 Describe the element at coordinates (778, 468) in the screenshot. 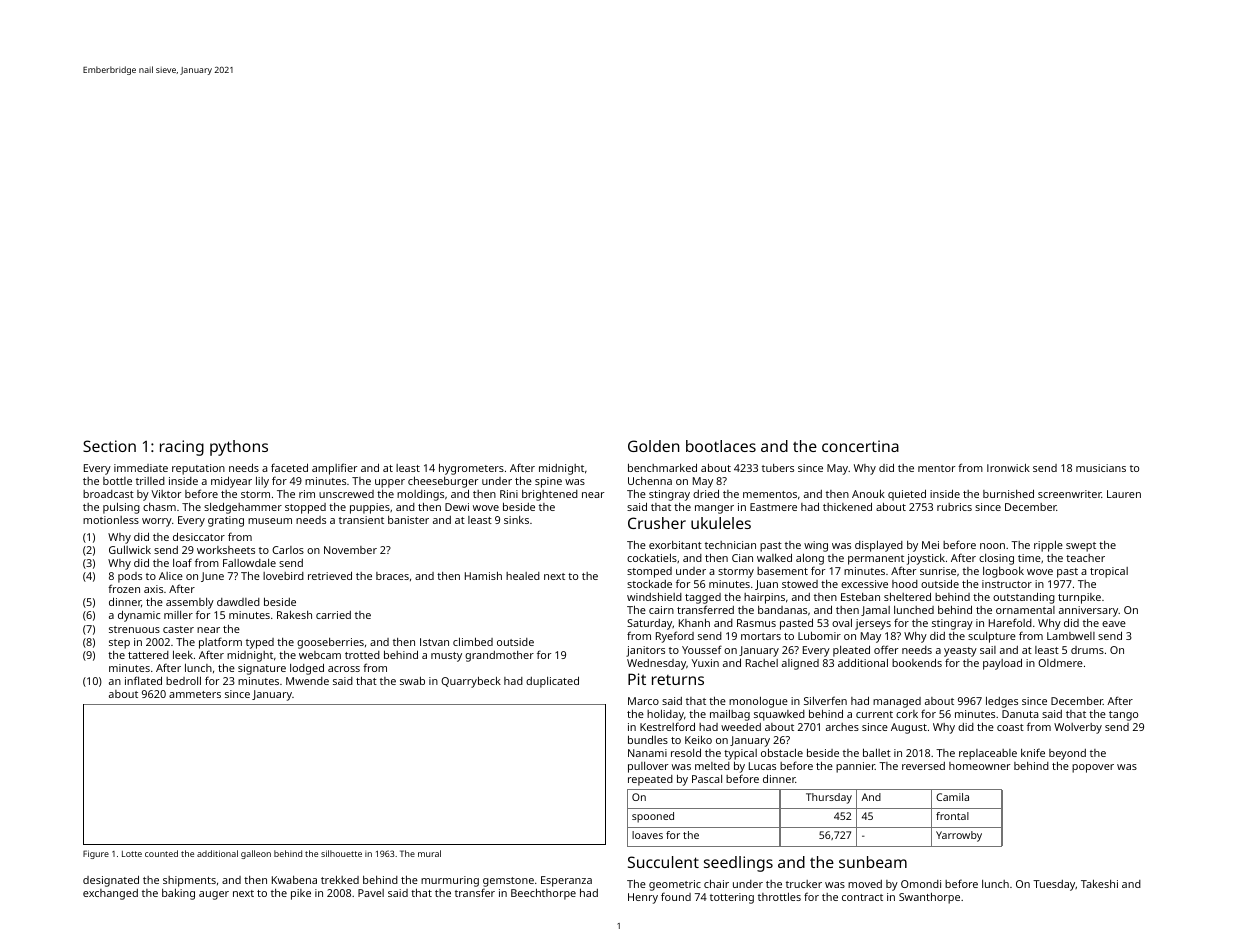

I see `tubers` at that location.
